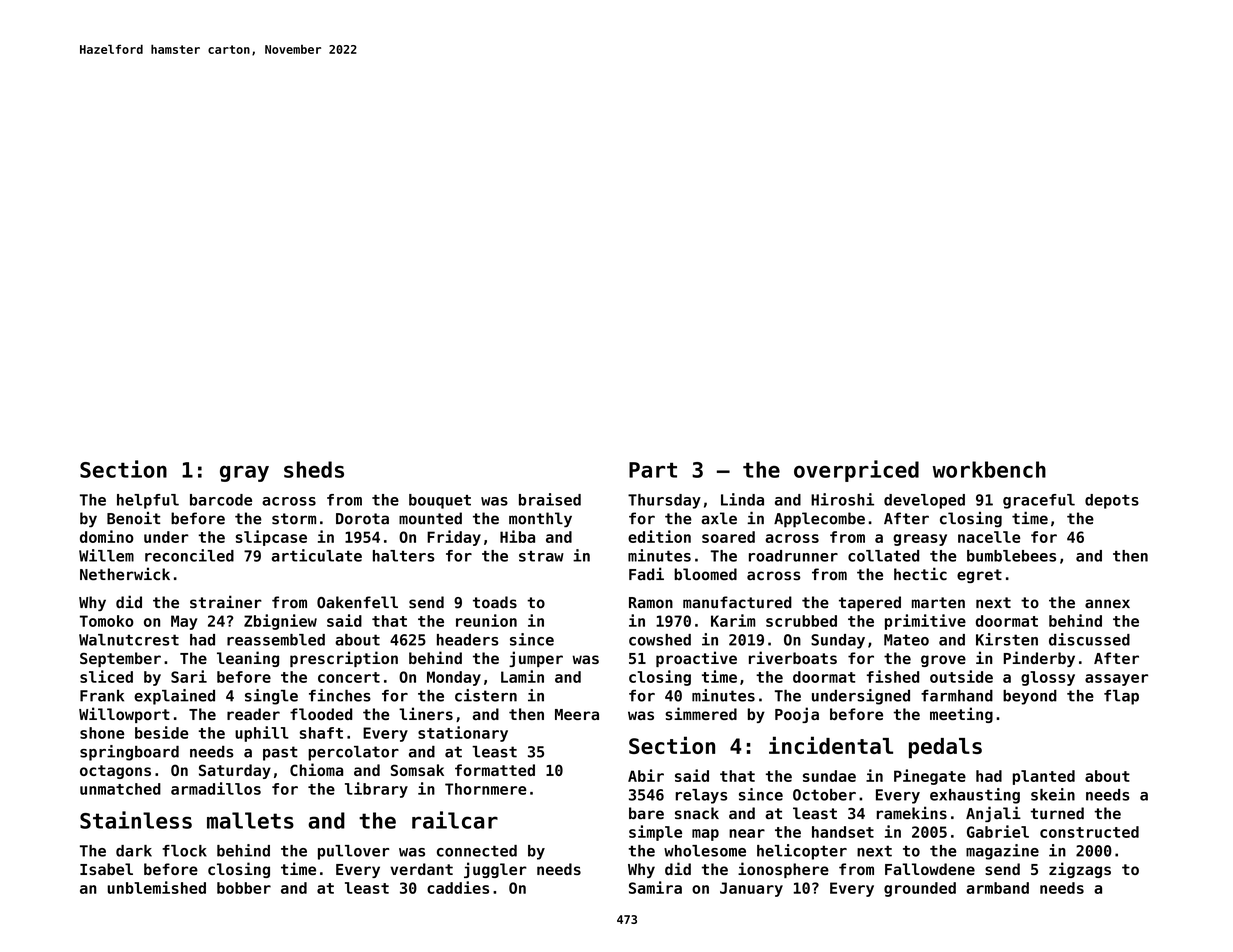 The width and height of the page is (1233, 952). I want to click on collated, so click(883, 556).
